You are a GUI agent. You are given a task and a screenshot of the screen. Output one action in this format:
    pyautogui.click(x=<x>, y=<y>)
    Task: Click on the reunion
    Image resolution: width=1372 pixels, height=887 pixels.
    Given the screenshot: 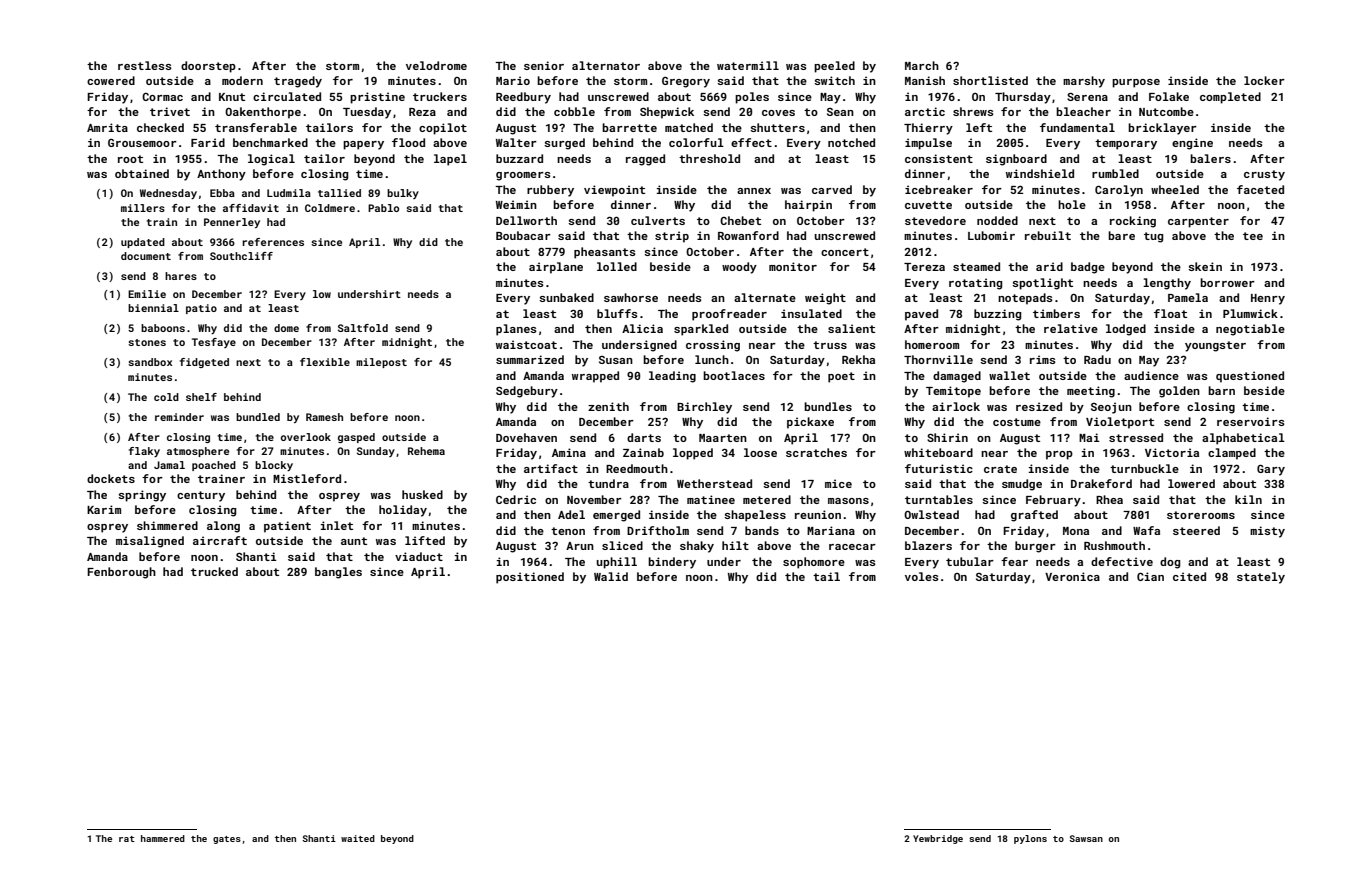 What is the action you would take?
    pyautogui.click(x=818, y=514)
